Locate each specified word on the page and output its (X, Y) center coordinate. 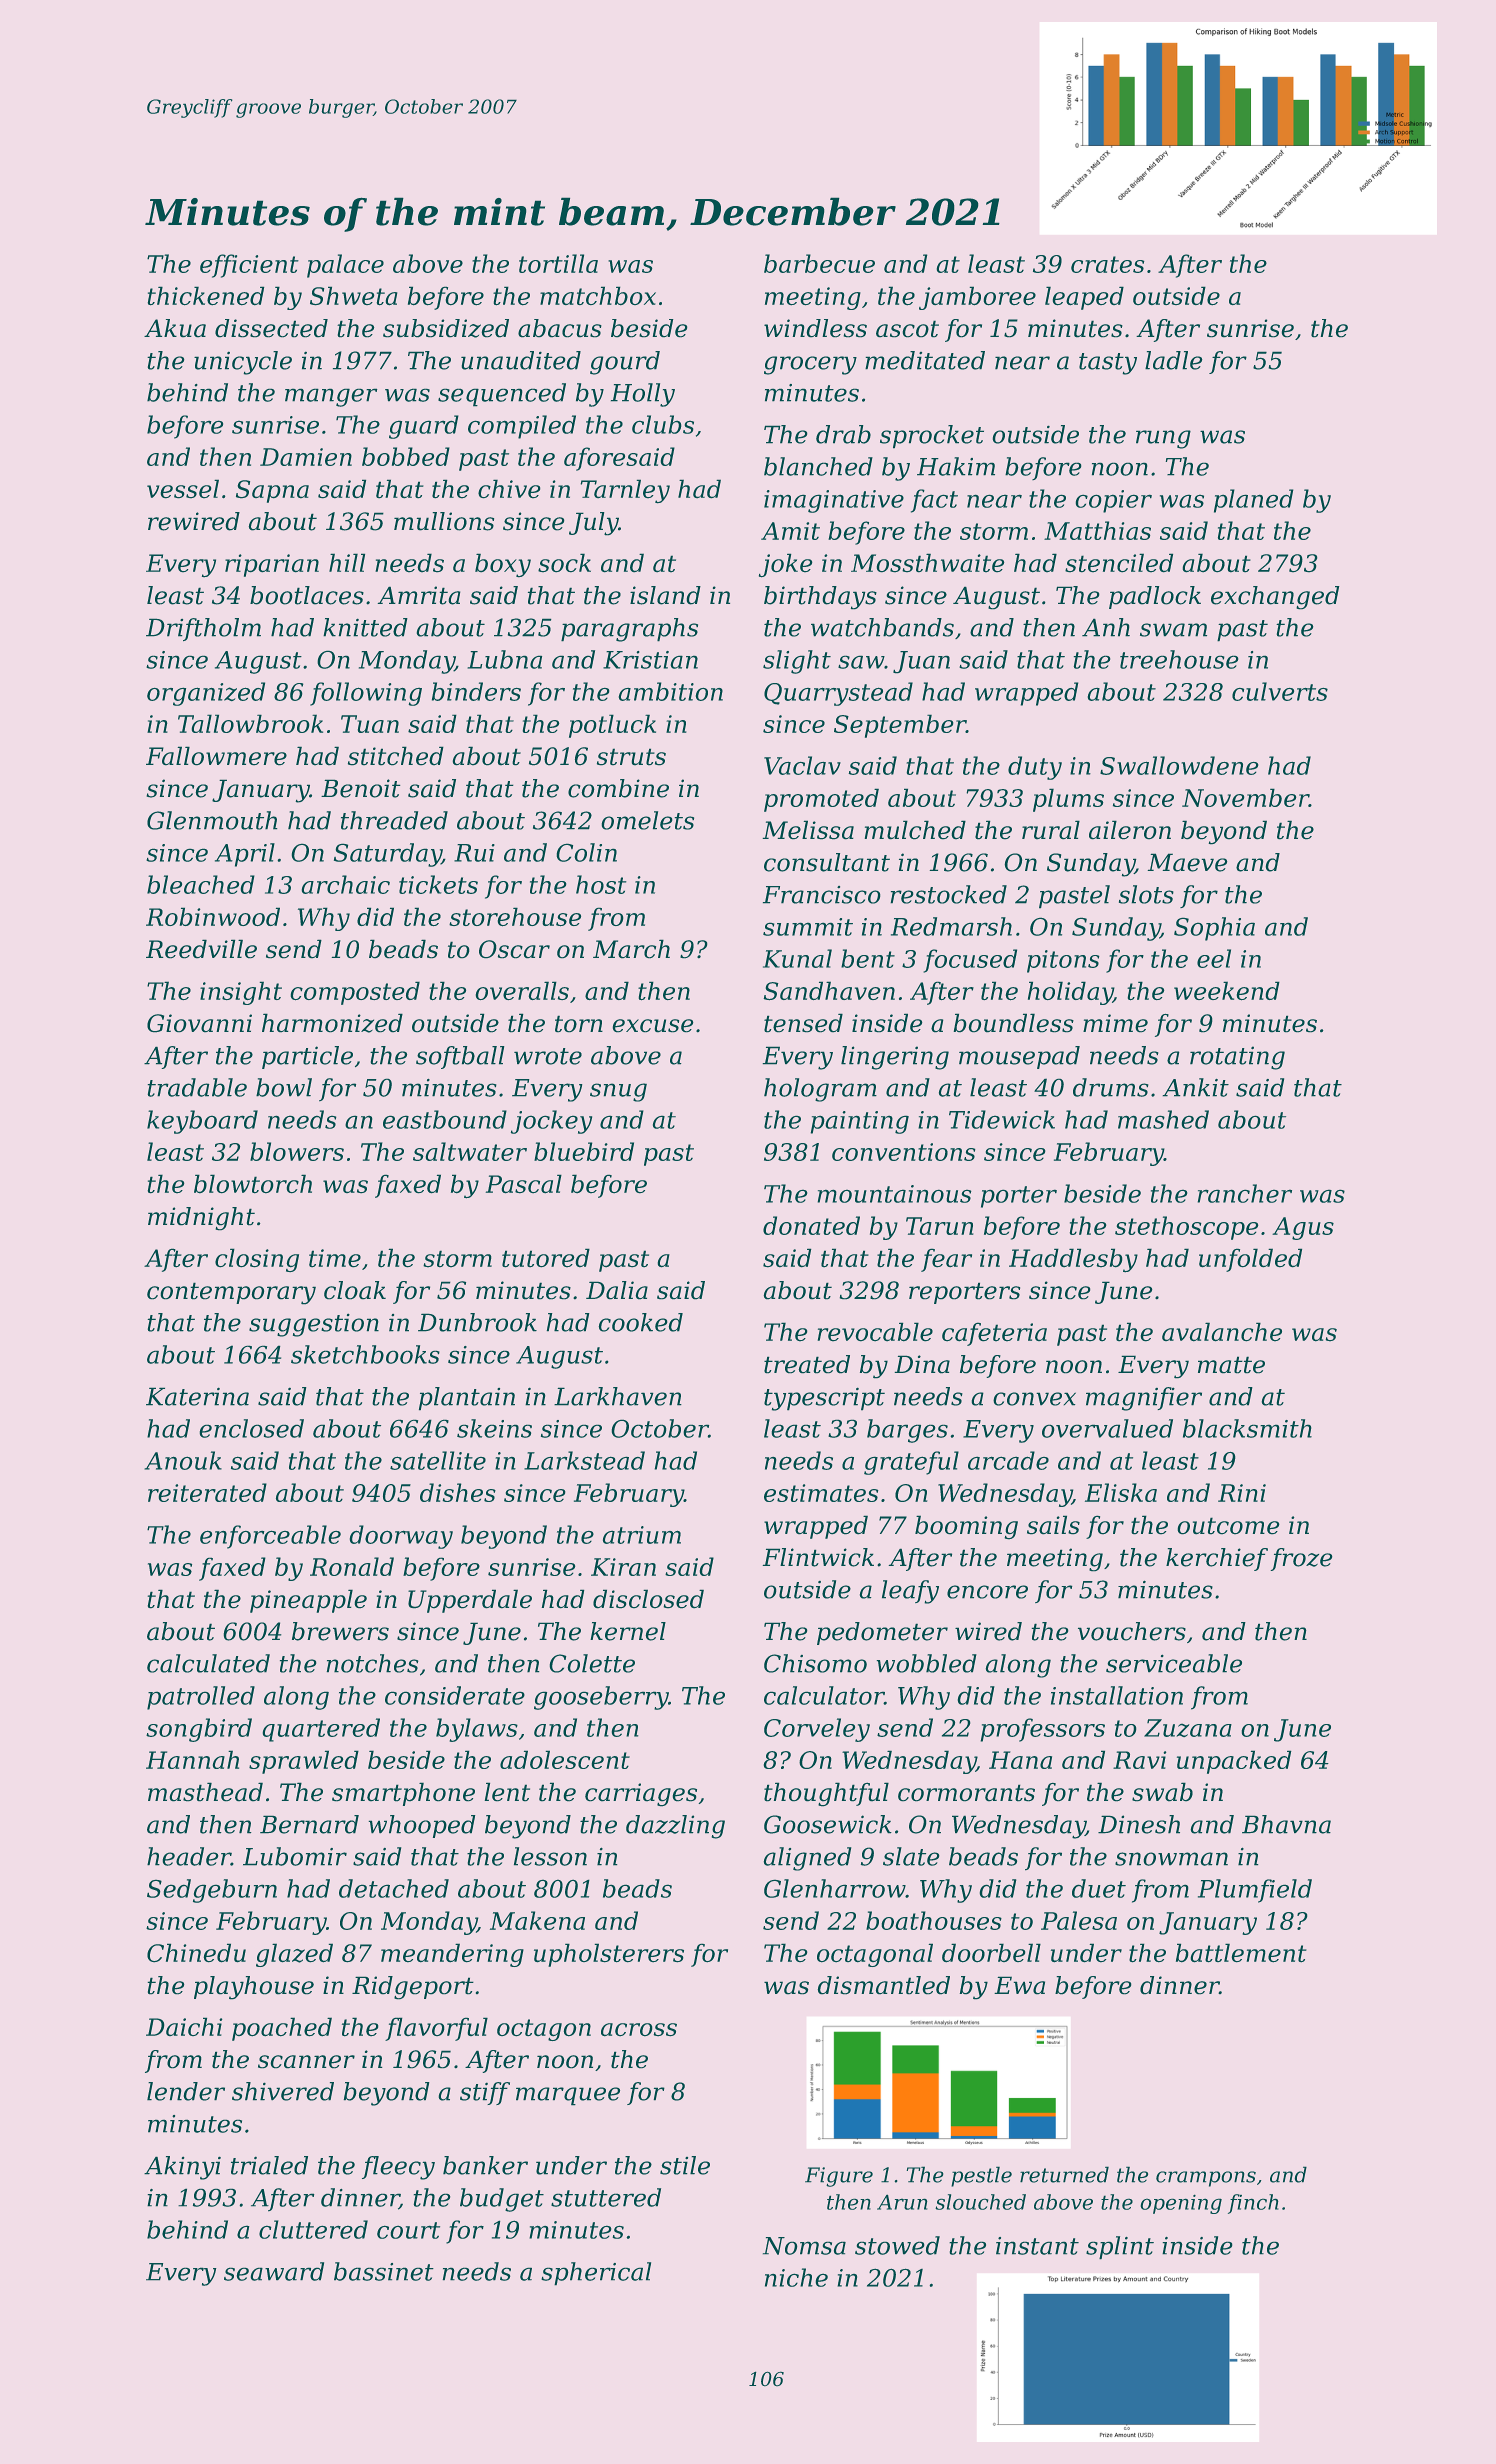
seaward (274, 2271)
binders (476, 691)
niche (796, 2277)
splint (1120, 2248)
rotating (1237, 1058)
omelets (647, 820)
